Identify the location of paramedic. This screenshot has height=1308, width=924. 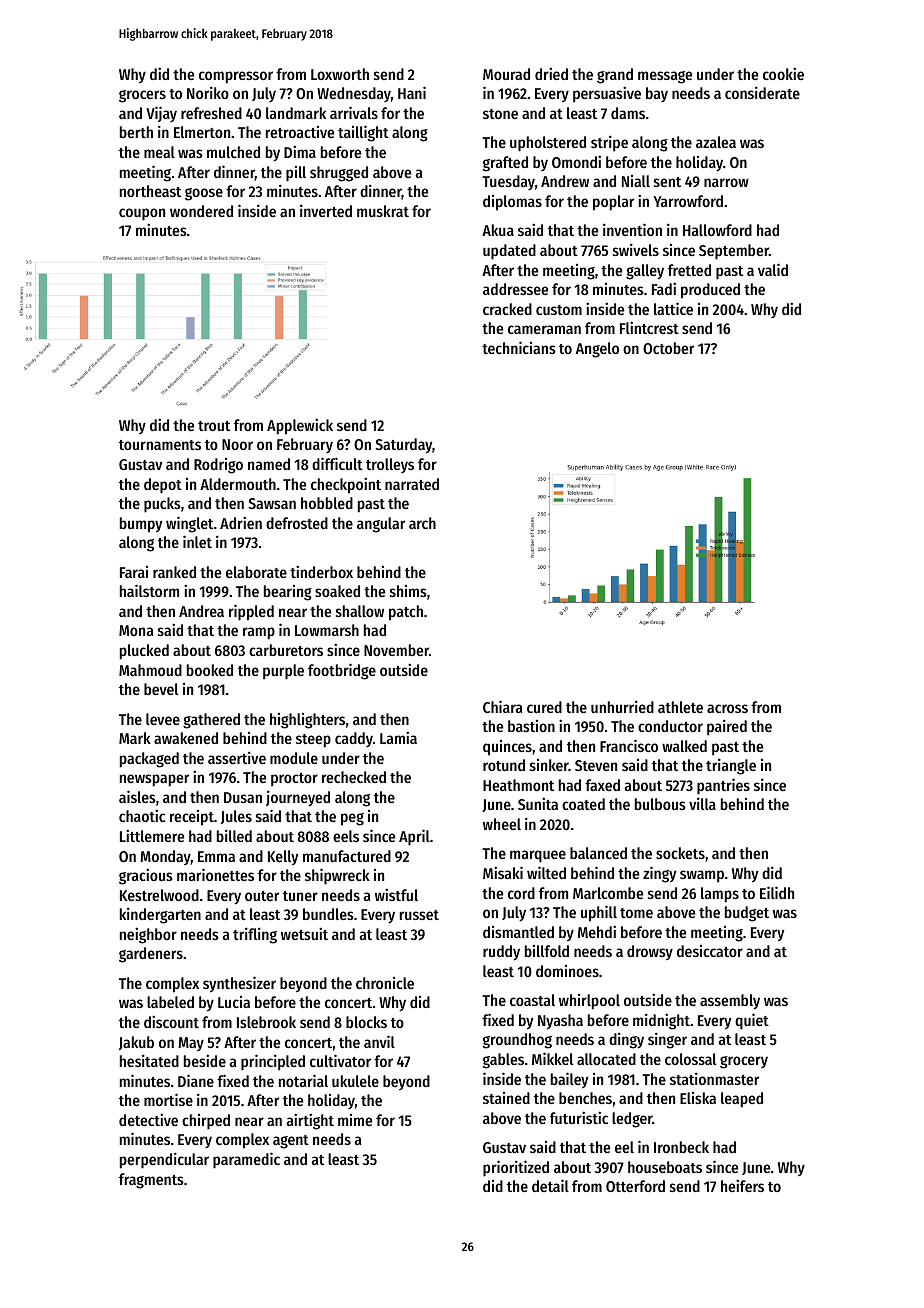
(246, 1160).
